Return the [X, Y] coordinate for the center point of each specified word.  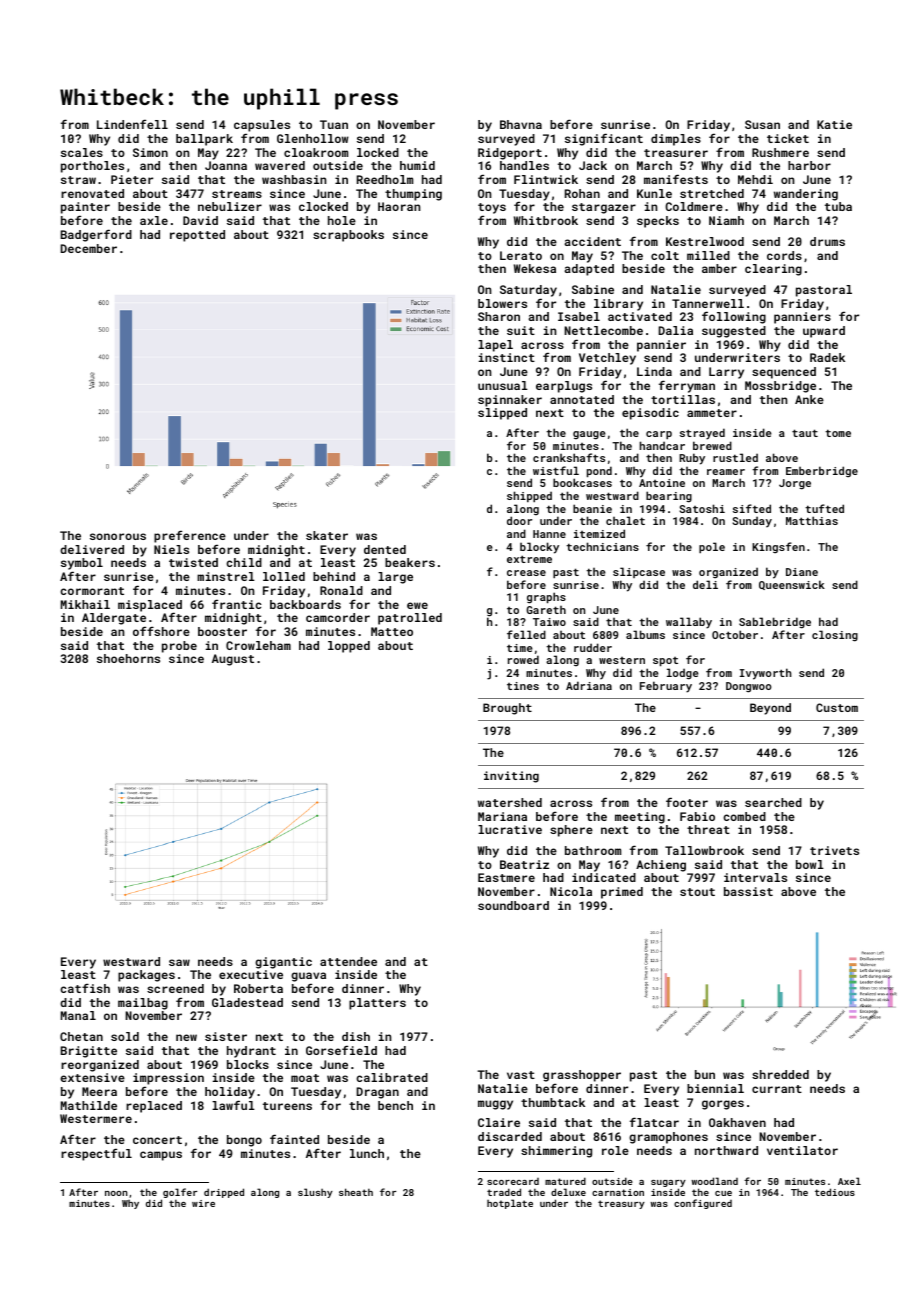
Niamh [726, 220]
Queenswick [792, 585]
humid [417, 165]
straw [78, 180]
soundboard [513, 905]
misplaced [150, 606]
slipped [502, 414]
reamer [726, 472]
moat [305, 1078]
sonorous [118, 536]
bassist [748, 891]
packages [146, 976]
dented [385, 549]
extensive [92, 1077]
